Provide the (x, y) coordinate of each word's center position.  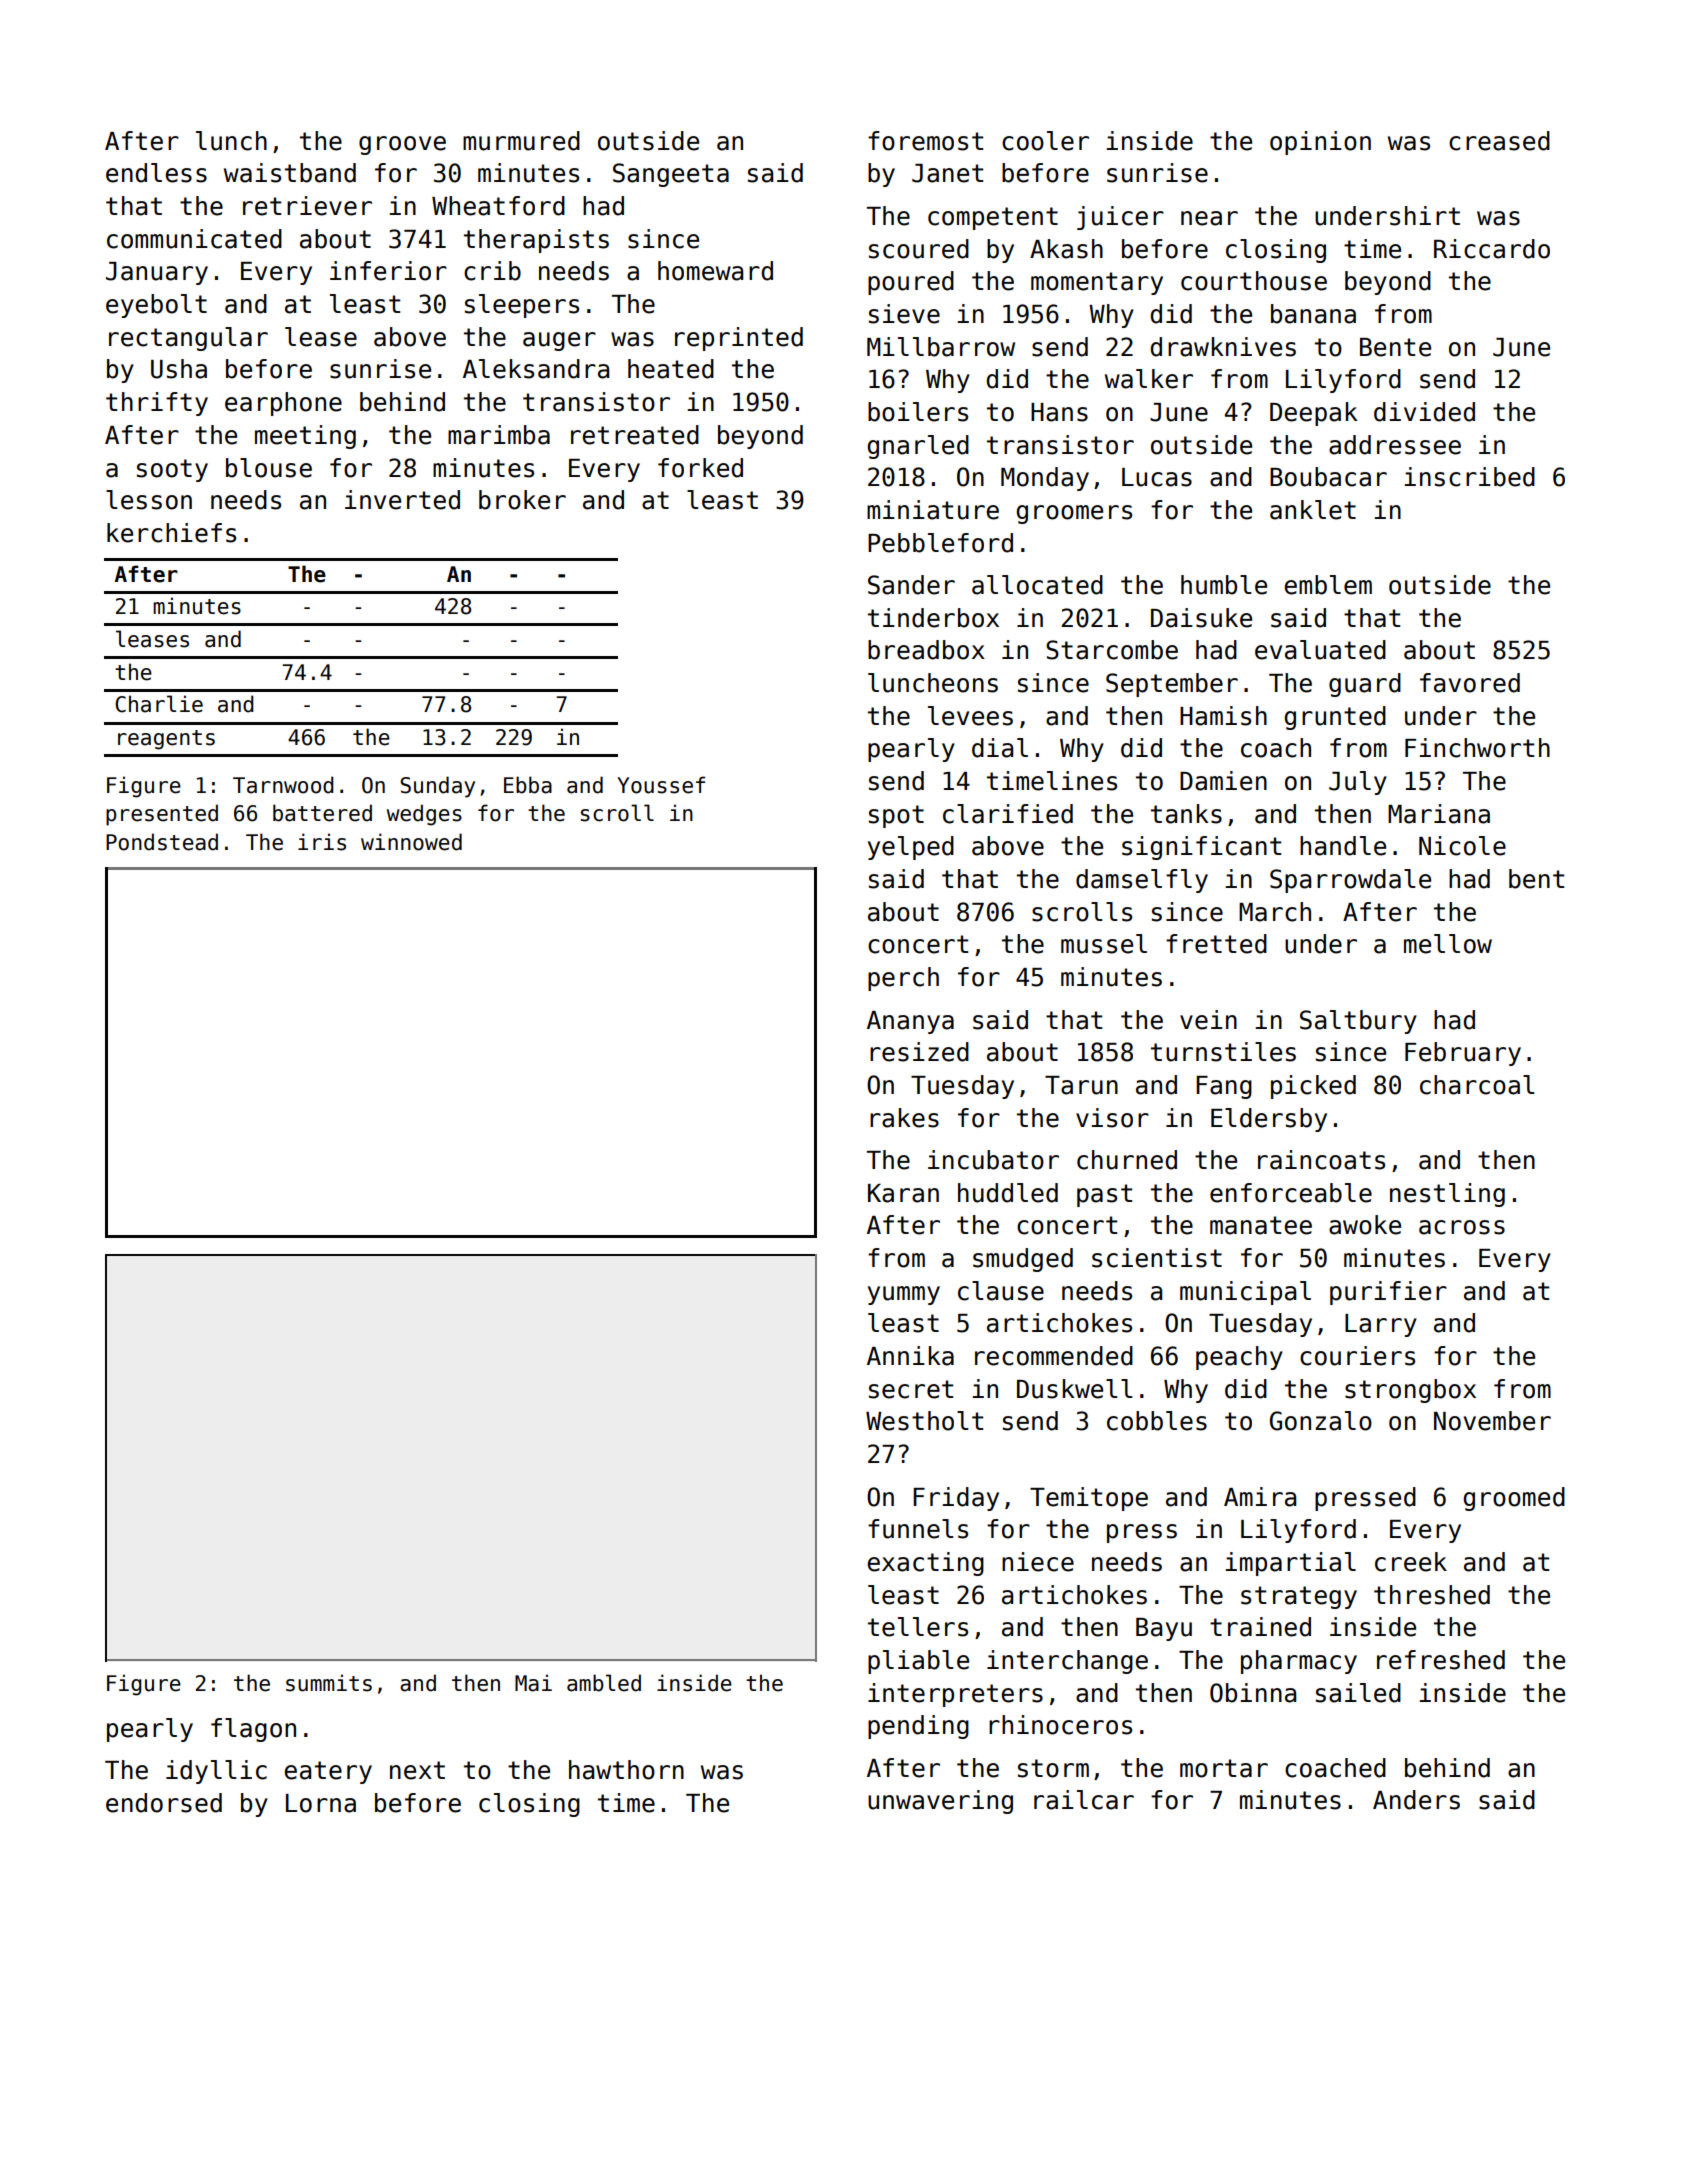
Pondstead (162, 842)
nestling (1447, 1195)
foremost (925, 141)
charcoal (1477, 1085)
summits (329, 1683)
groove (402, 145)
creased (1499, 141)
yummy (904, 1295)
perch (903, 979)
